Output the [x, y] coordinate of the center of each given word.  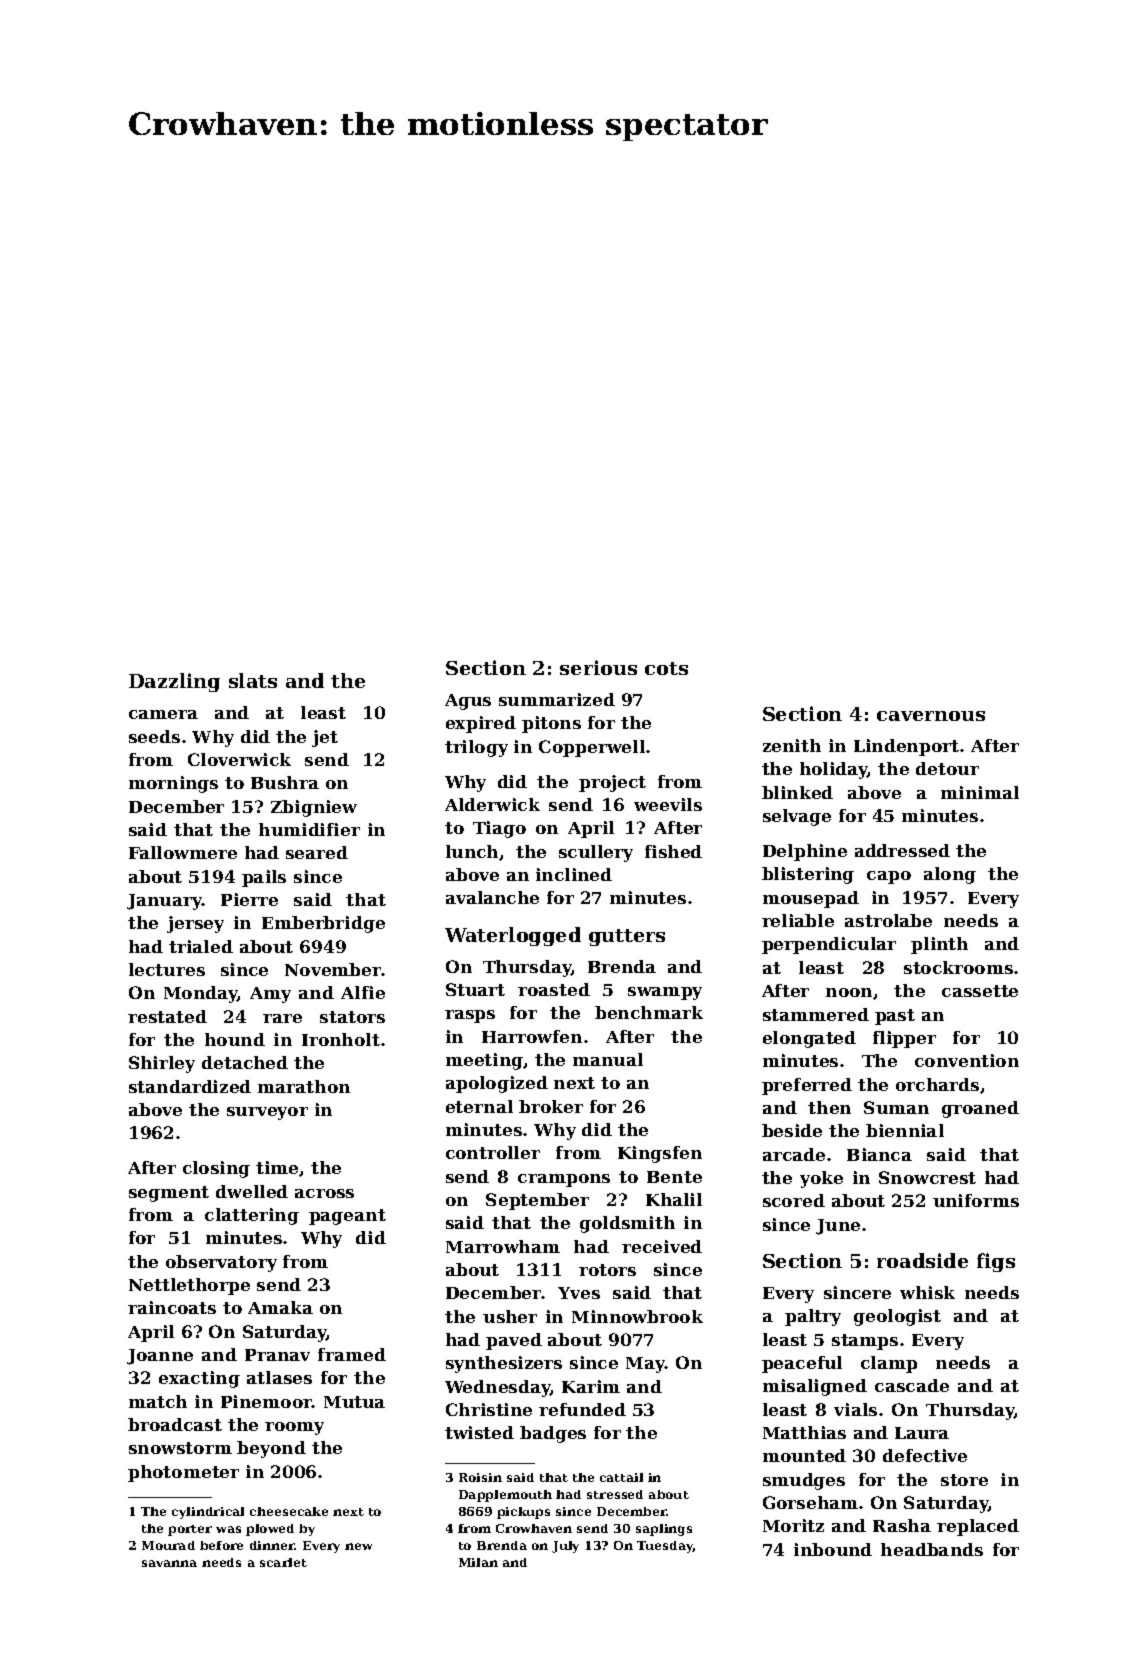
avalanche [492, 897]
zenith [792, 745]
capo [889, 877]
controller [493, 1152]
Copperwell [592, 748]
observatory [221, 1263]
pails [264, 878]
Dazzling [174, 682]
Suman [896, 1107]
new [358, 1546]
